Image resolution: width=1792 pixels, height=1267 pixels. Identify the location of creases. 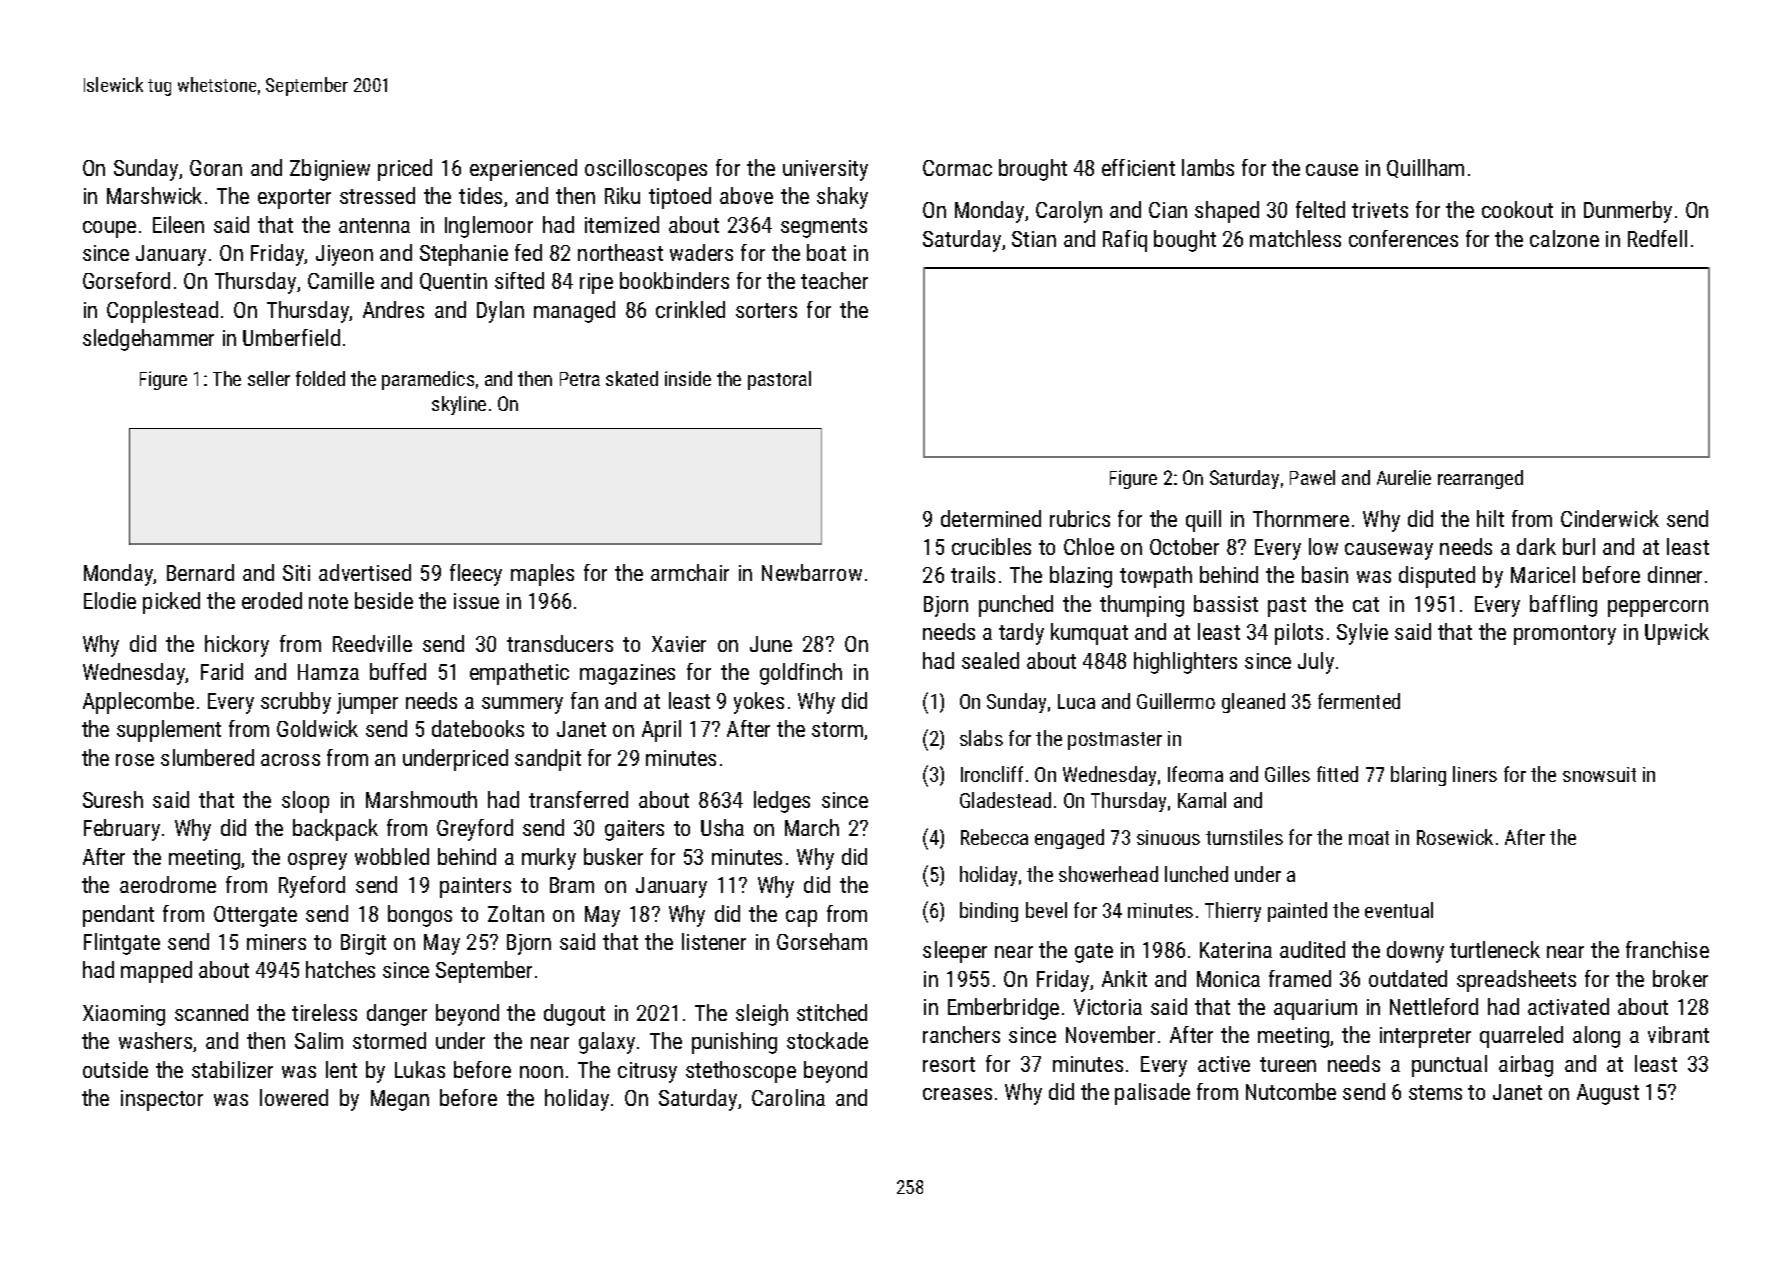
(957, 1094).
